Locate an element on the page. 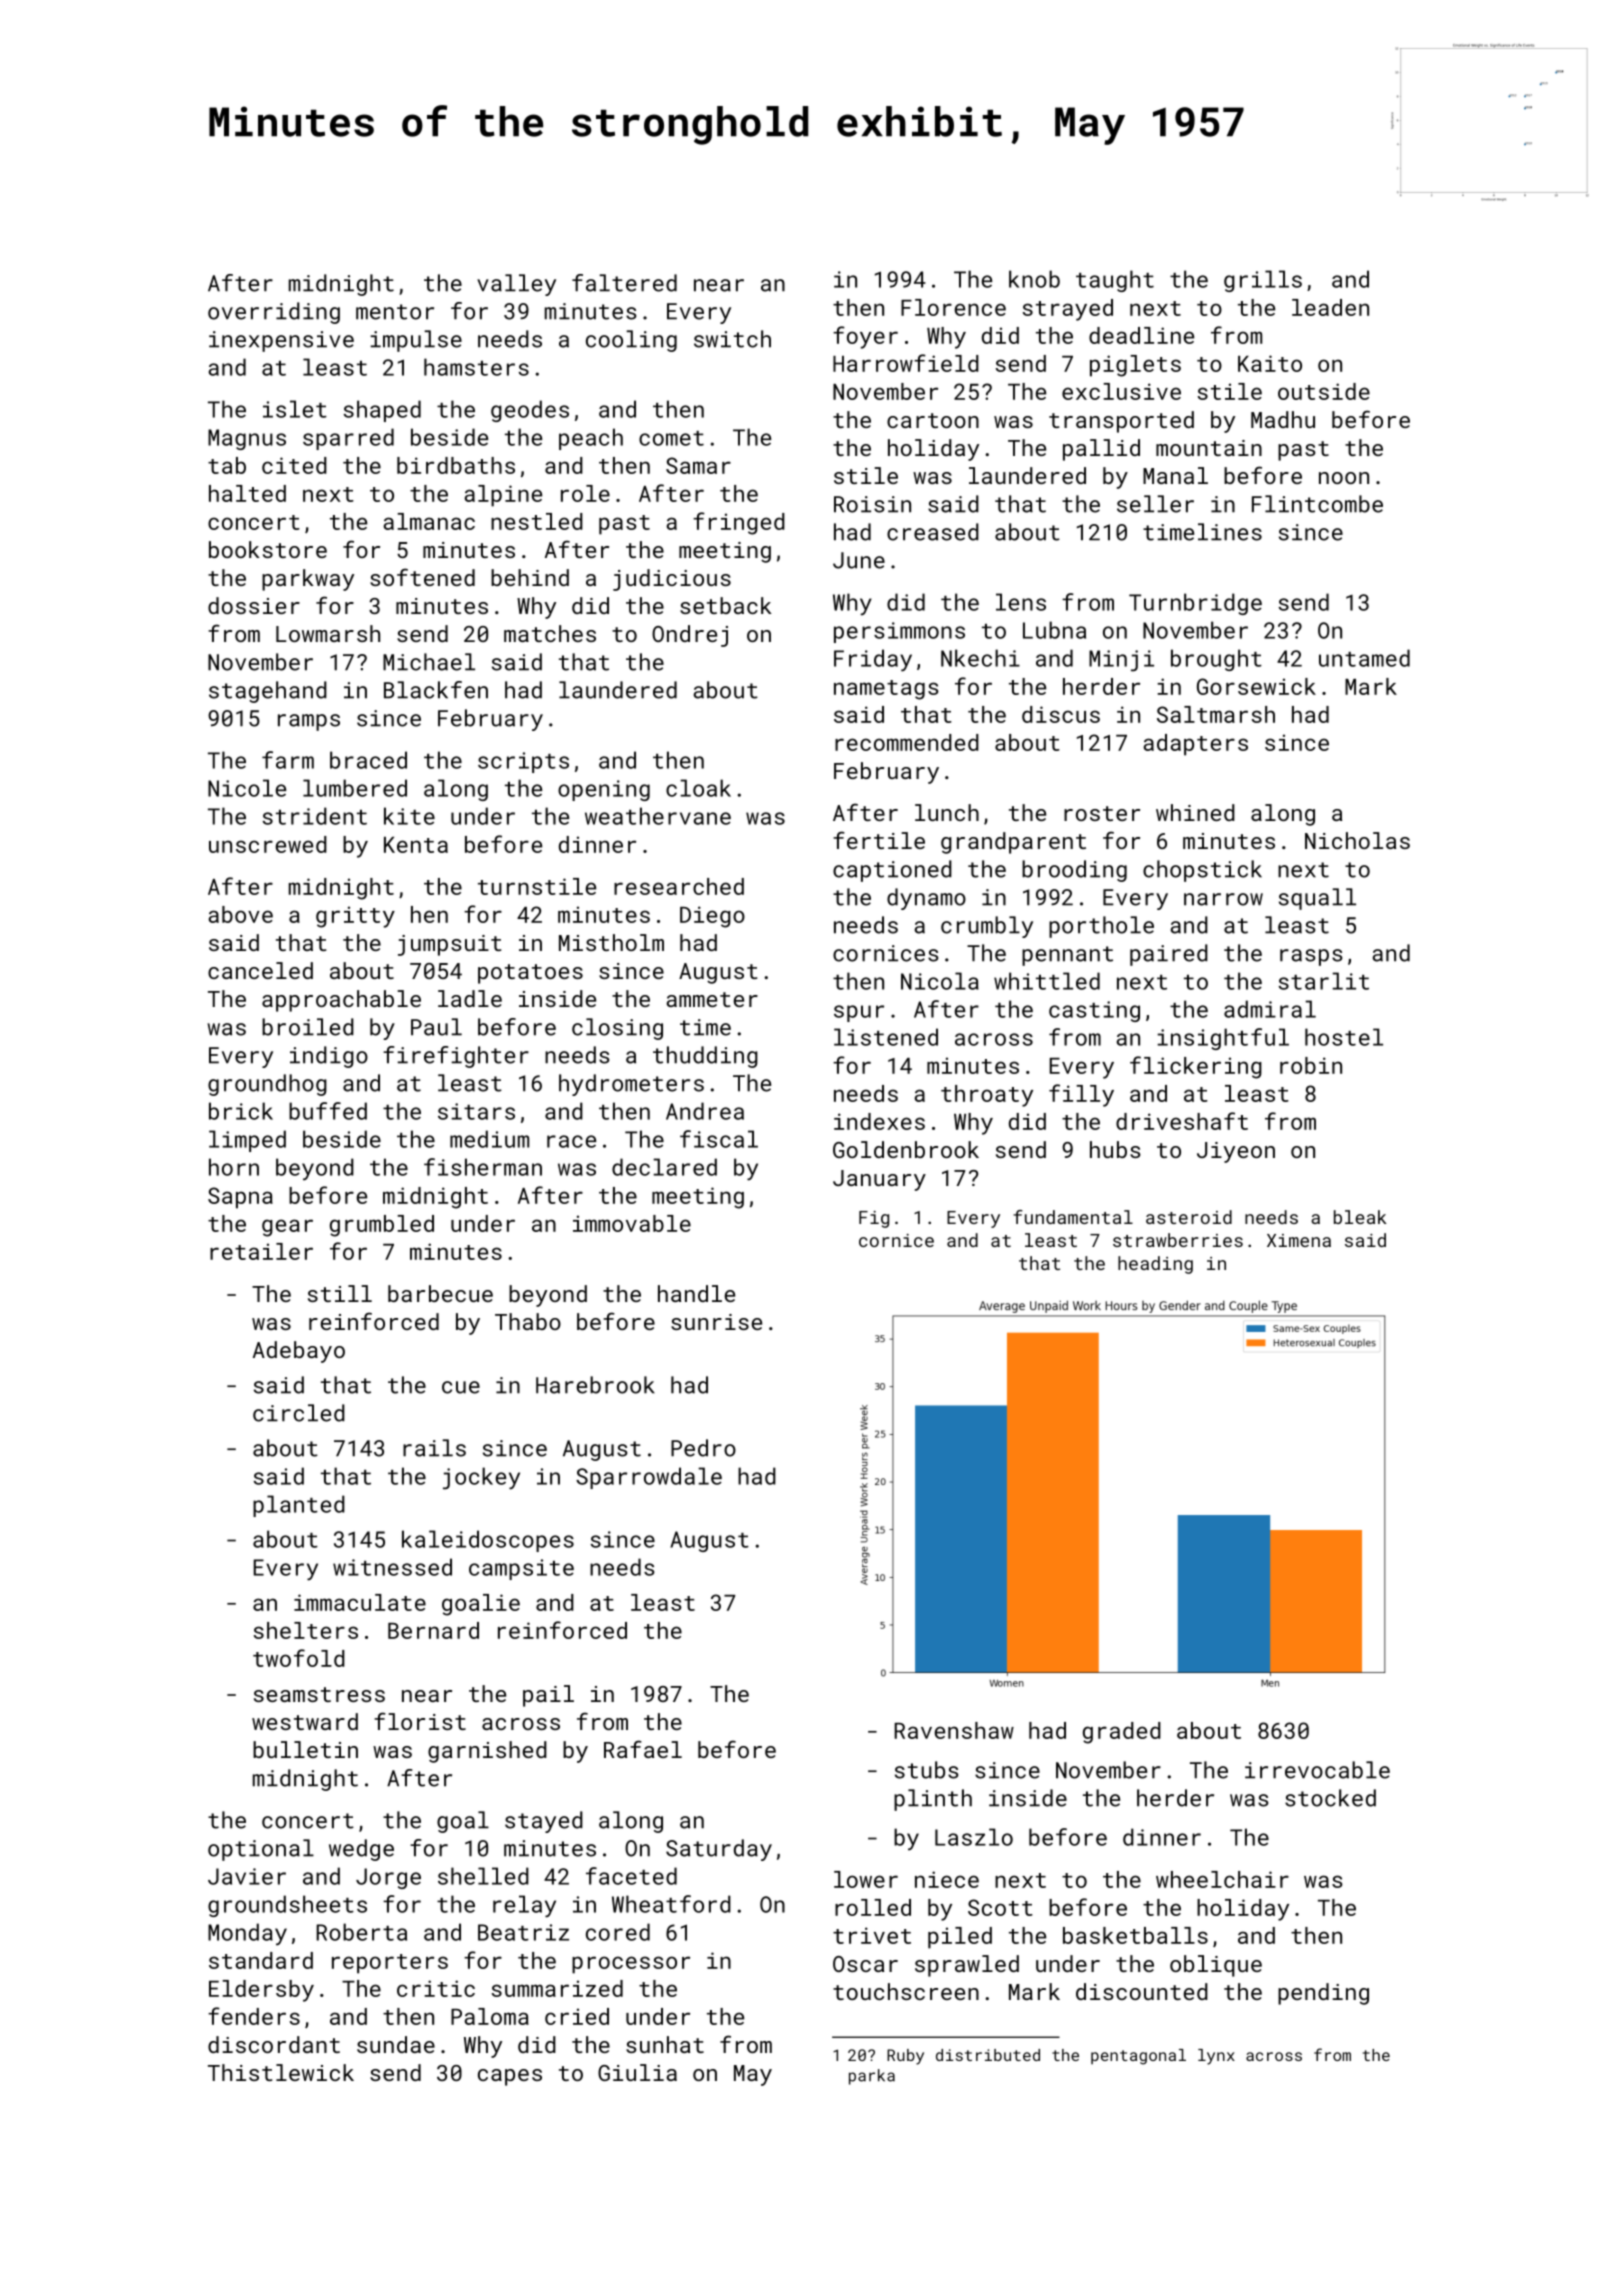 This page has width=1620, height=2292. Madhu is located at coordinates (1283, 419).
